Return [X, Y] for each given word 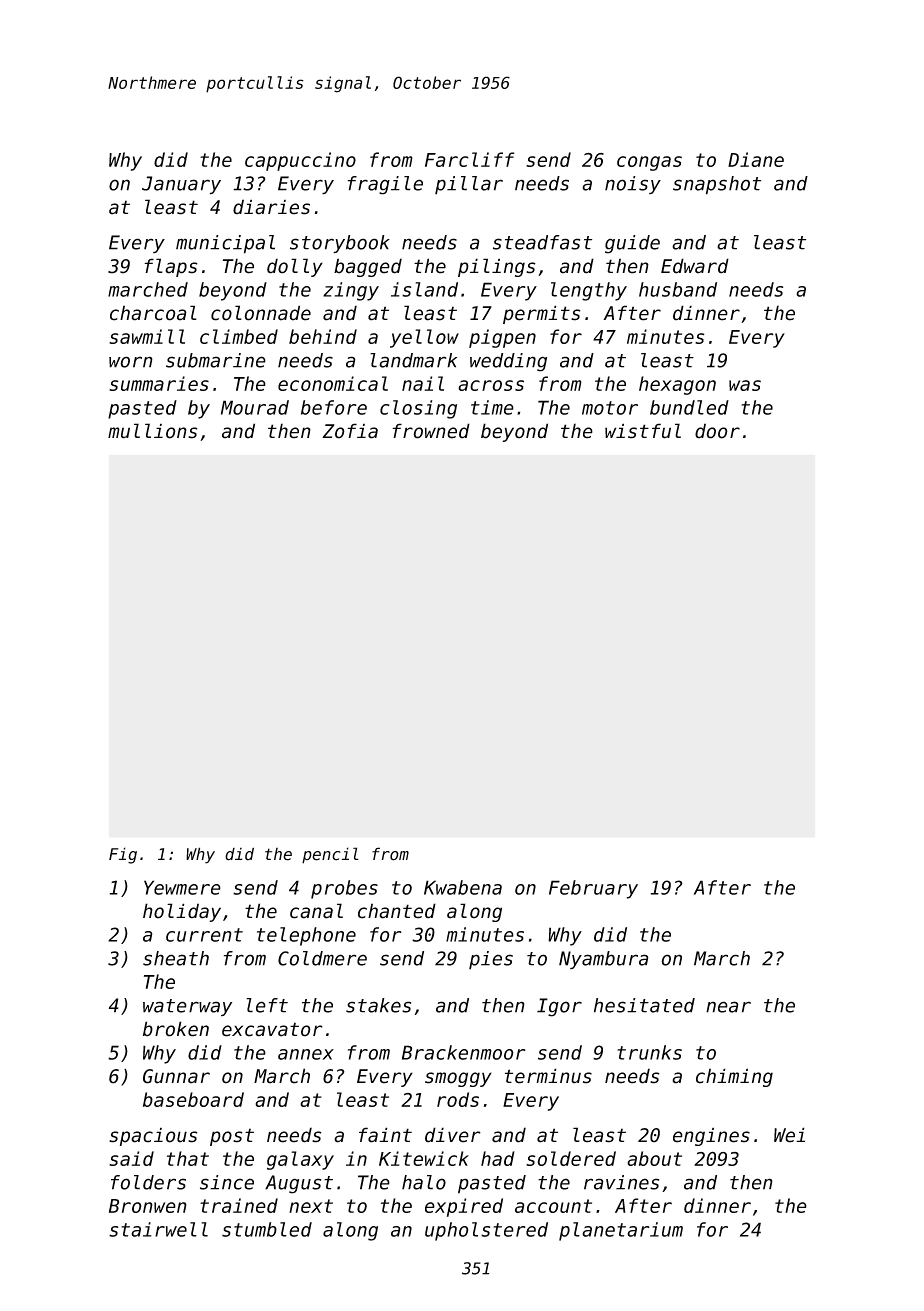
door [717, 431]
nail [423, 383]
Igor [559, 1007]
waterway [187, 1008]
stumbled [267, 1229]
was [745, 385]
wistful [643, 431]
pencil [330, 855]
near [728, 1007]
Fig [123, 855]
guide [632, 244]
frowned [431, 431]
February [593, 889]
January [181, 185]
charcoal [153, 313]
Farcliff [469, 159]
